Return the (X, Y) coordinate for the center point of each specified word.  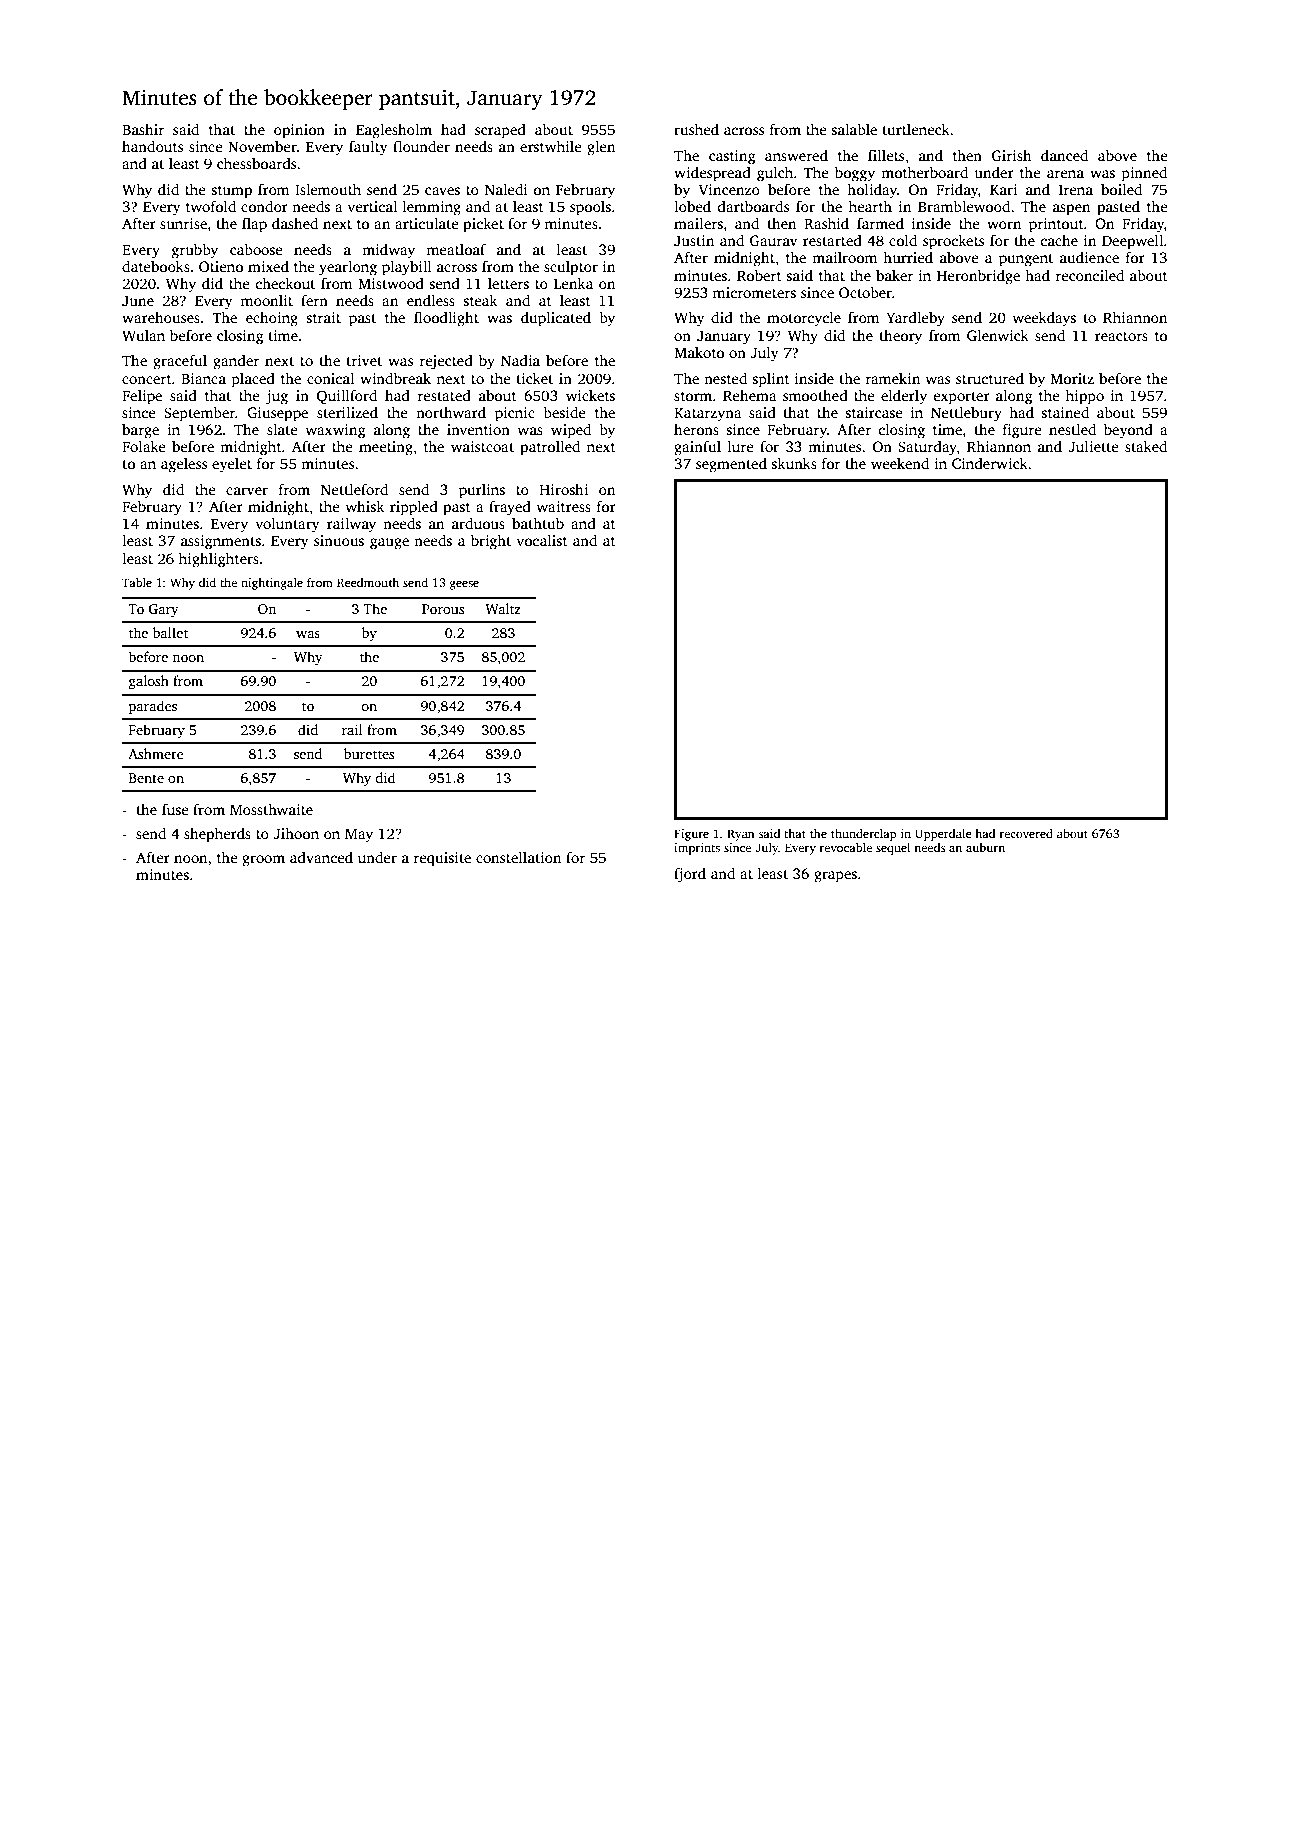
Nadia (520, 360)
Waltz (503, 608)
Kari (1003, 189)
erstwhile (551, 146)
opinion (299, 131)
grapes (835, 877)
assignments (221, 542)
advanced (321, 857)
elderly (904, 397)
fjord (690, 875)
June (138, 301)
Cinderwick (990, 463)
